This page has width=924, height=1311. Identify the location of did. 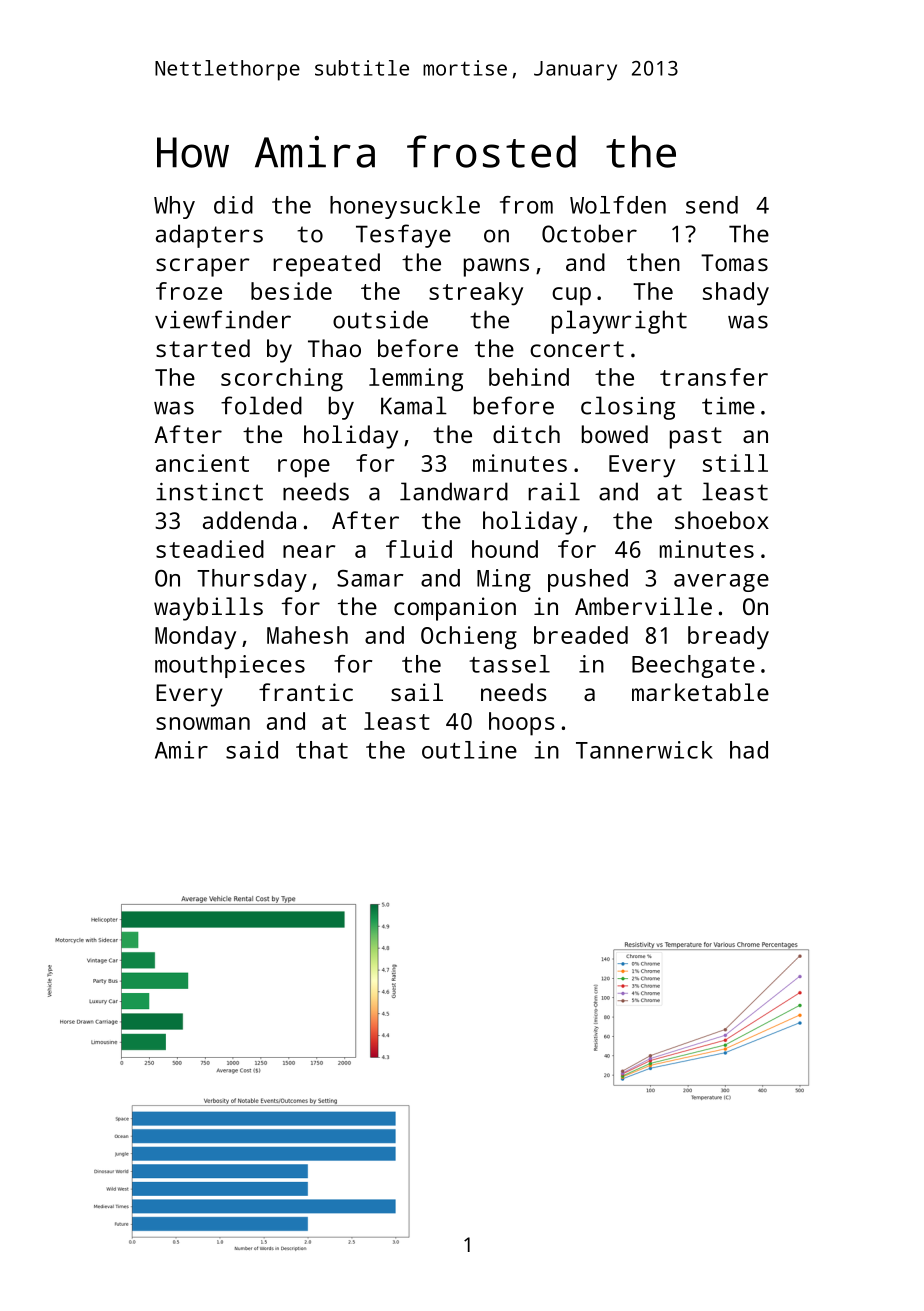
(233, 205).
